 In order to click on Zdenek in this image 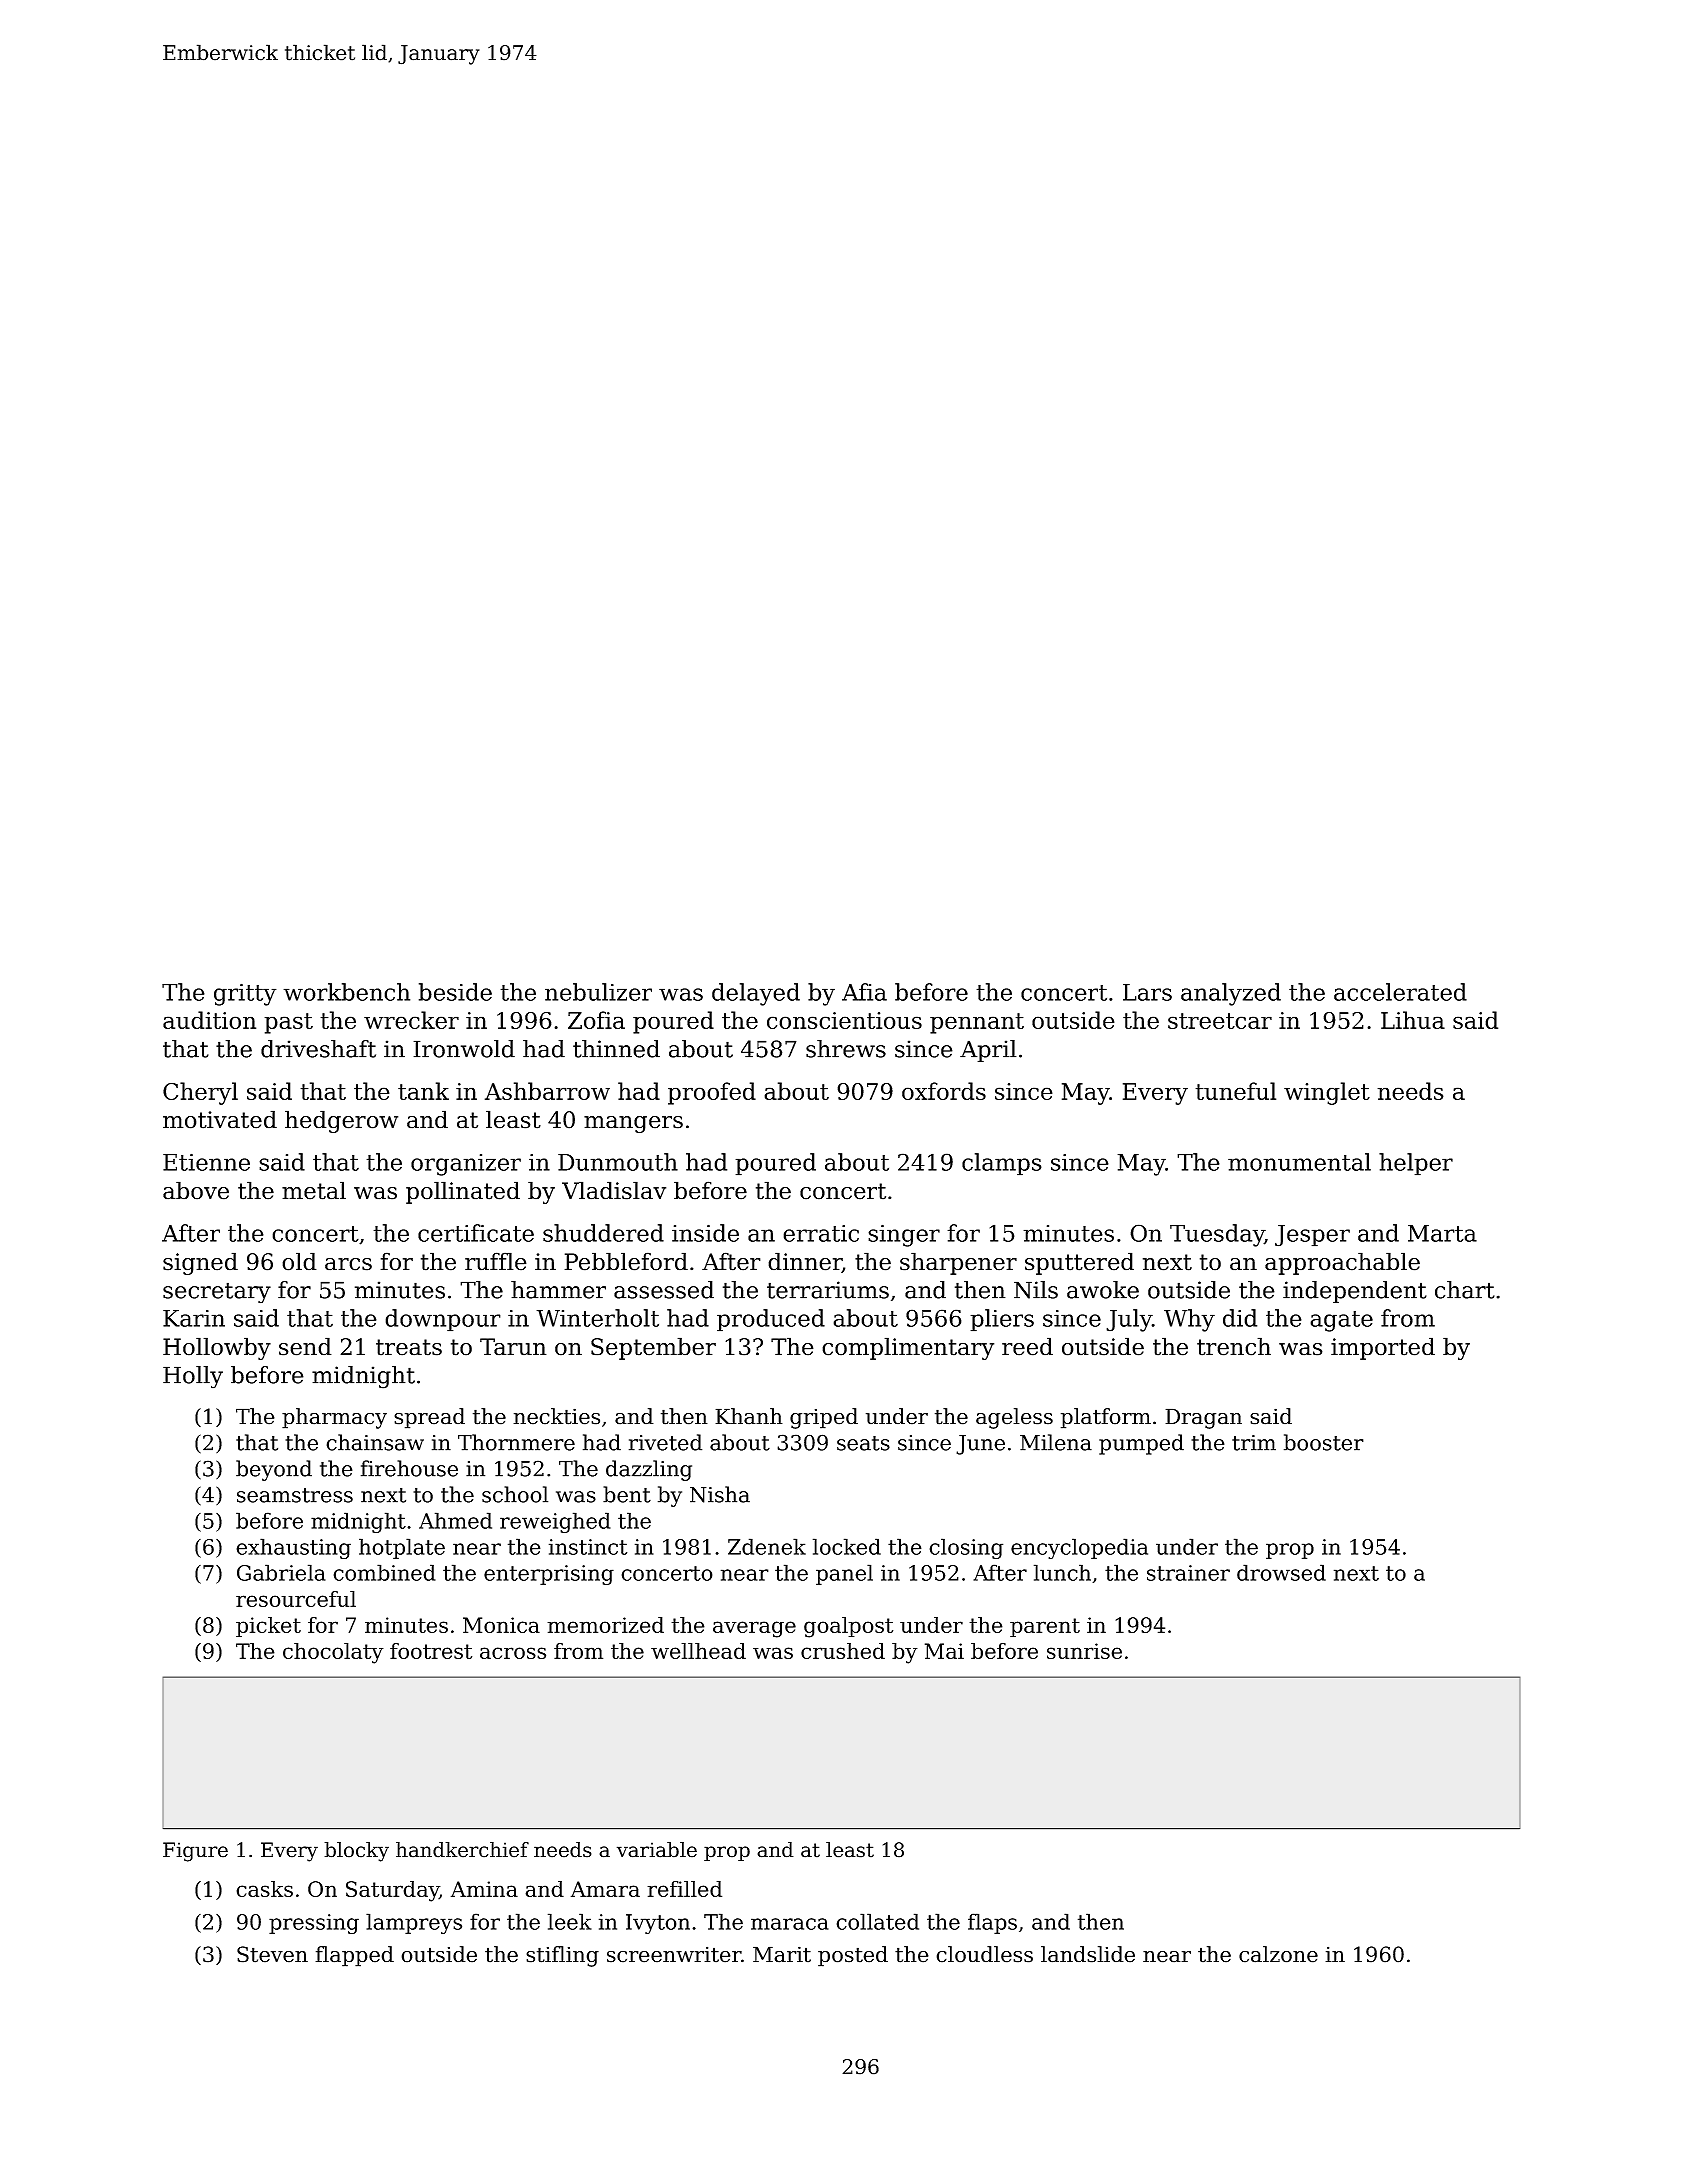, I will do `click(767, 1546)`.
